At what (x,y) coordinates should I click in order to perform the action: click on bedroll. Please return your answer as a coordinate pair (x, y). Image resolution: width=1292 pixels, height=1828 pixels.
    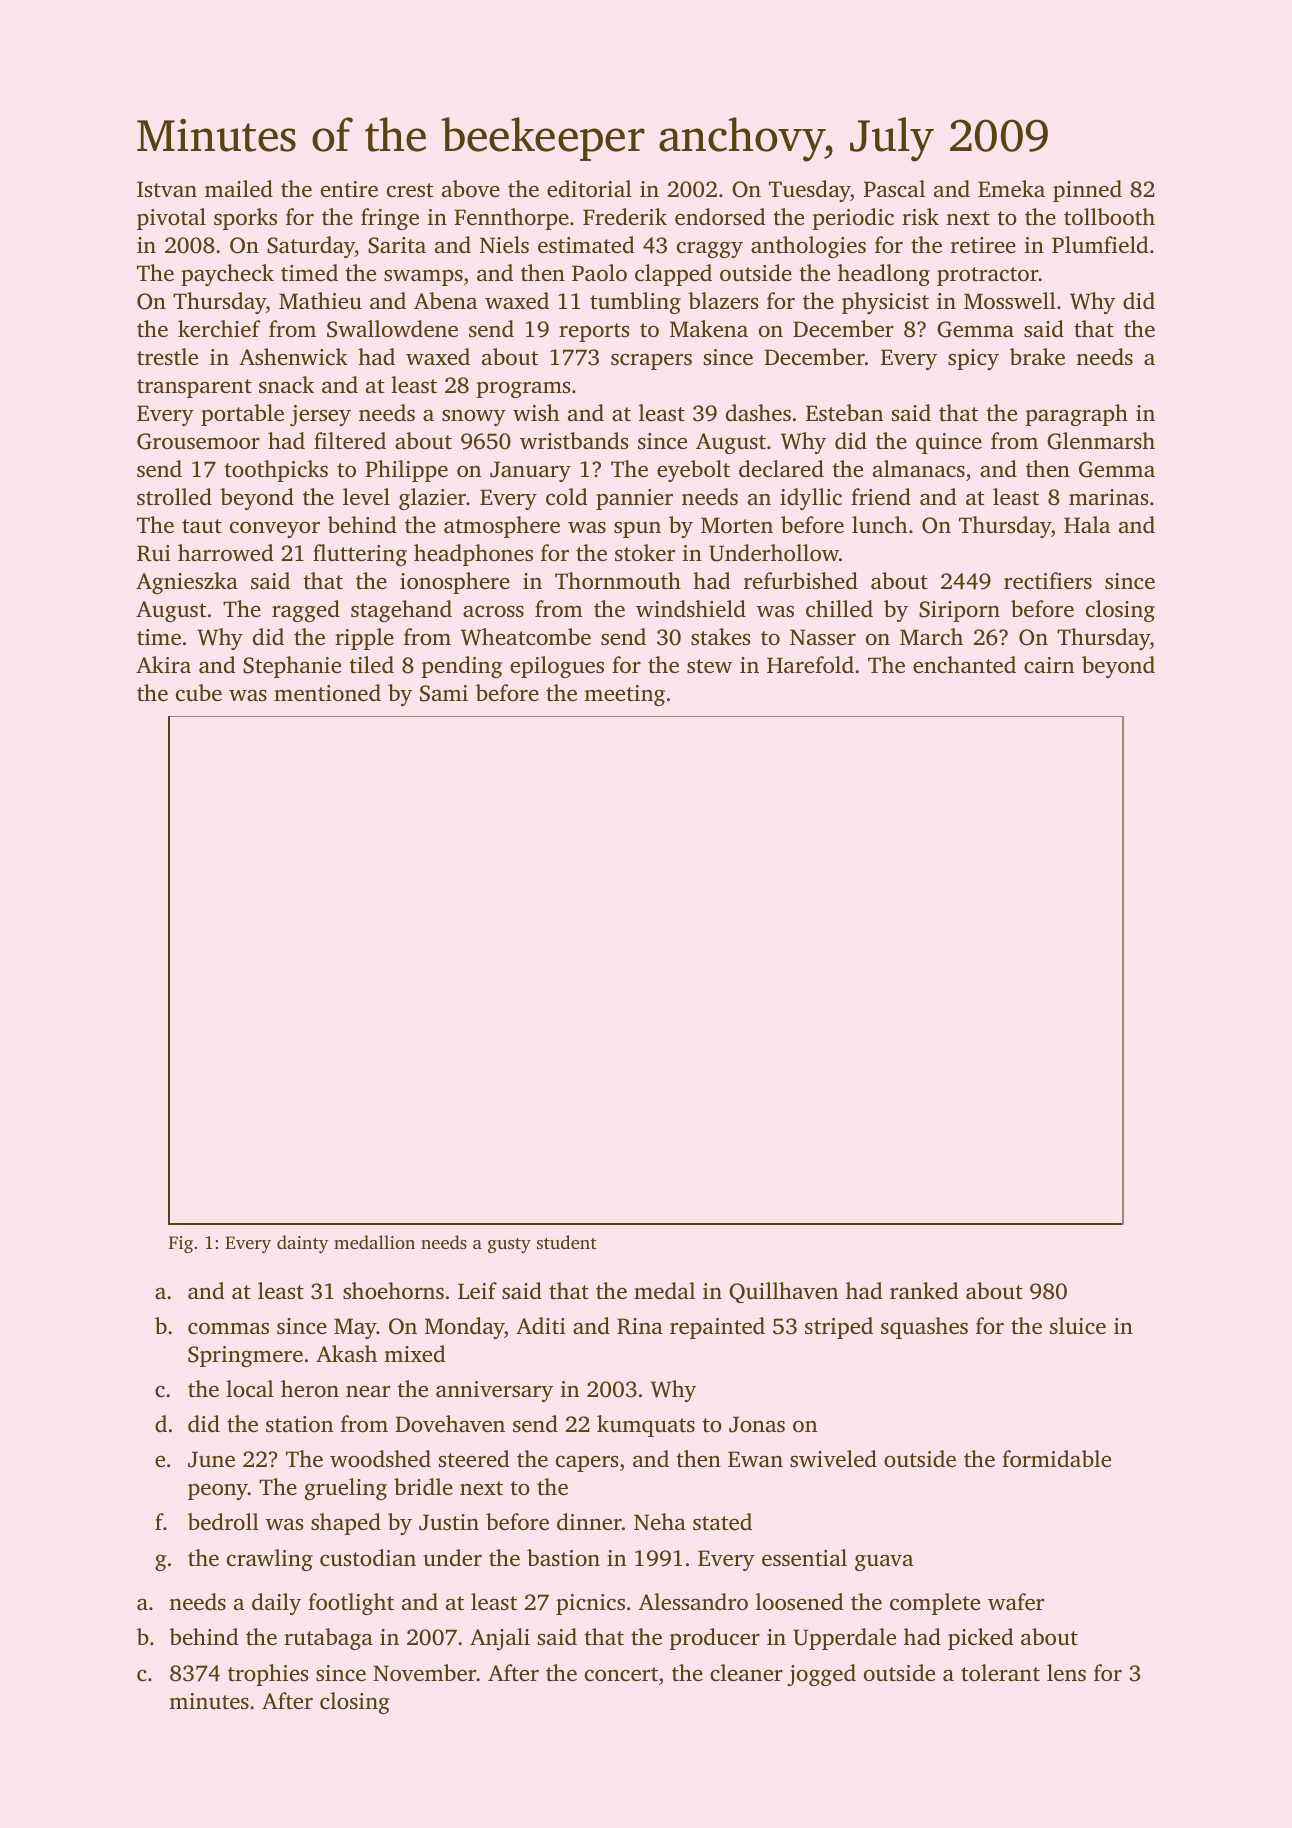
    Looking at the image, I should click on (223, 1522).
